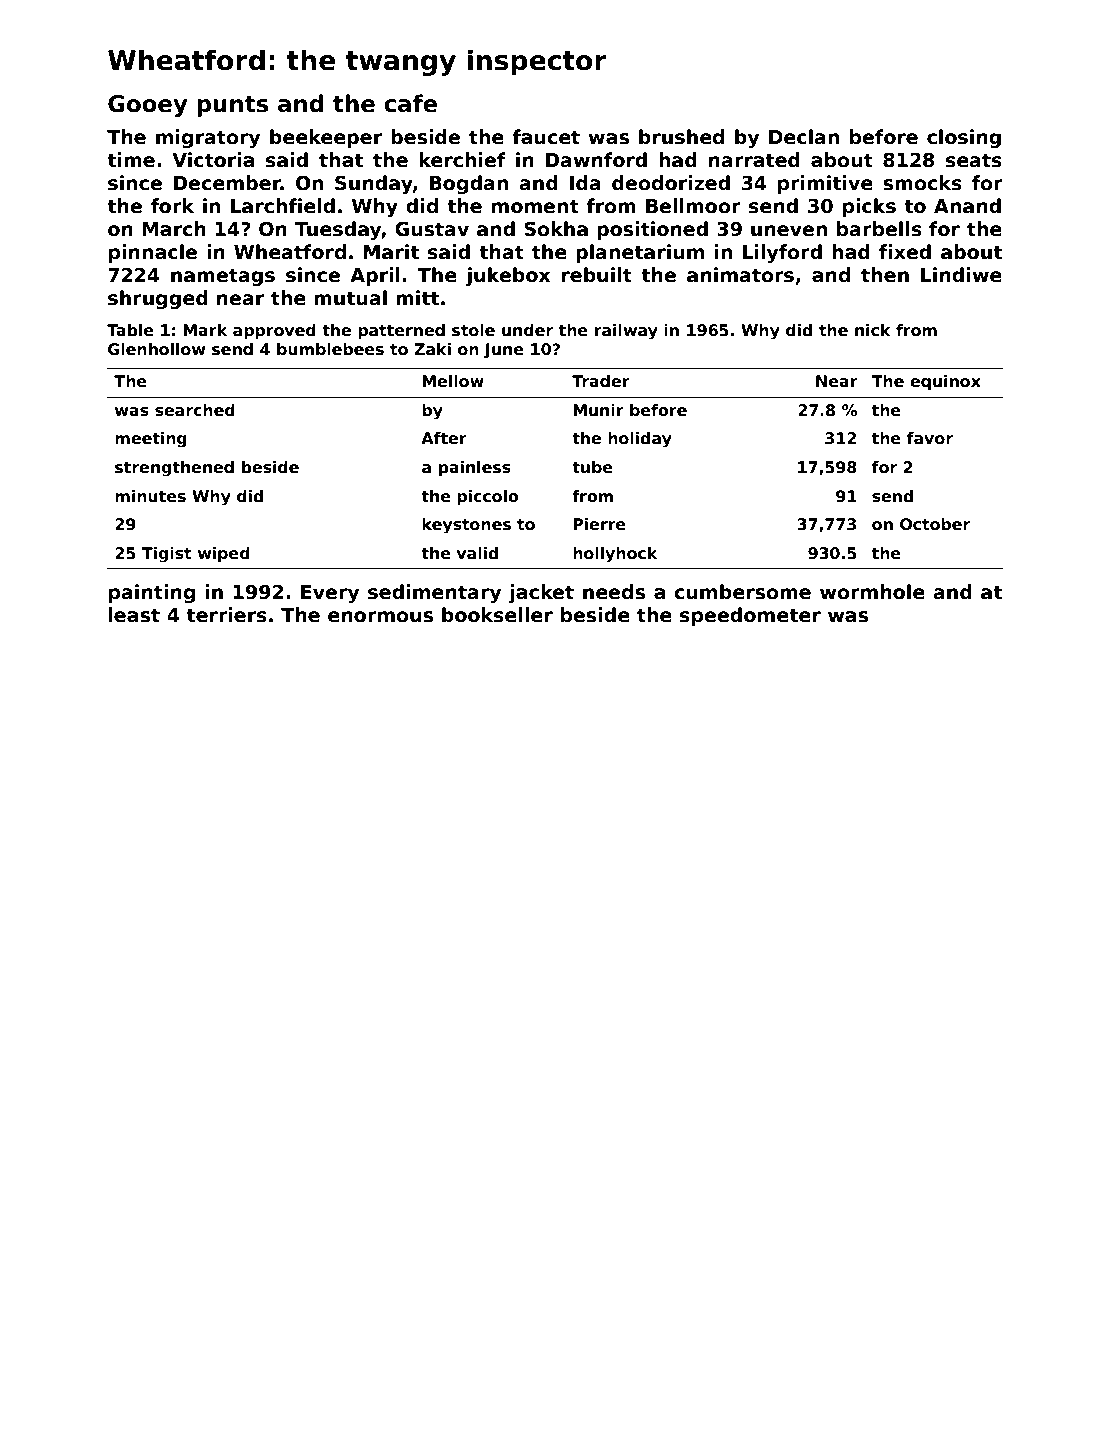  I want to click on nick, so click(873, 330).
